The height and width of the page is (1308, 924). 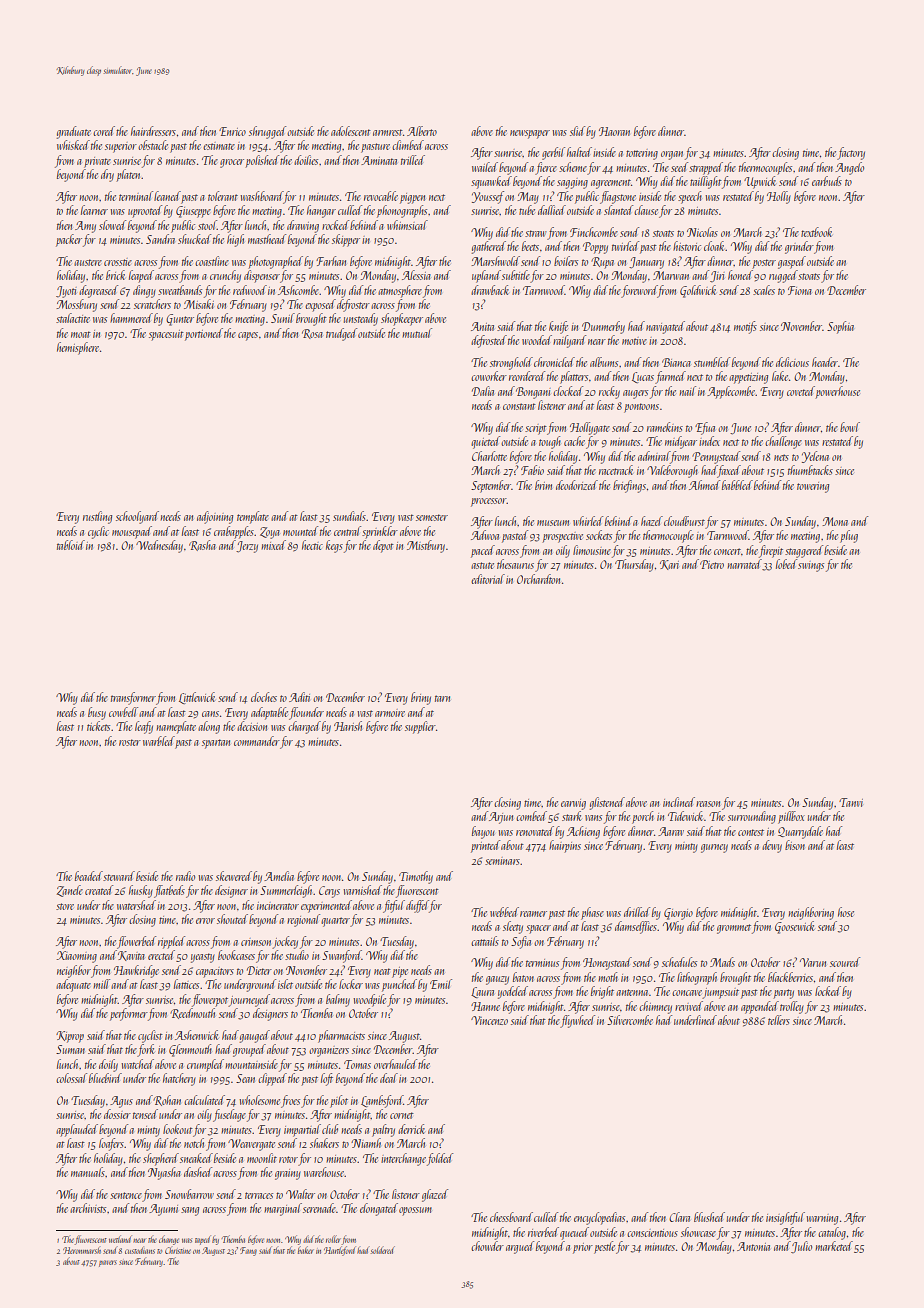 I want to click on Dalia, so click(x=483, y=391).
